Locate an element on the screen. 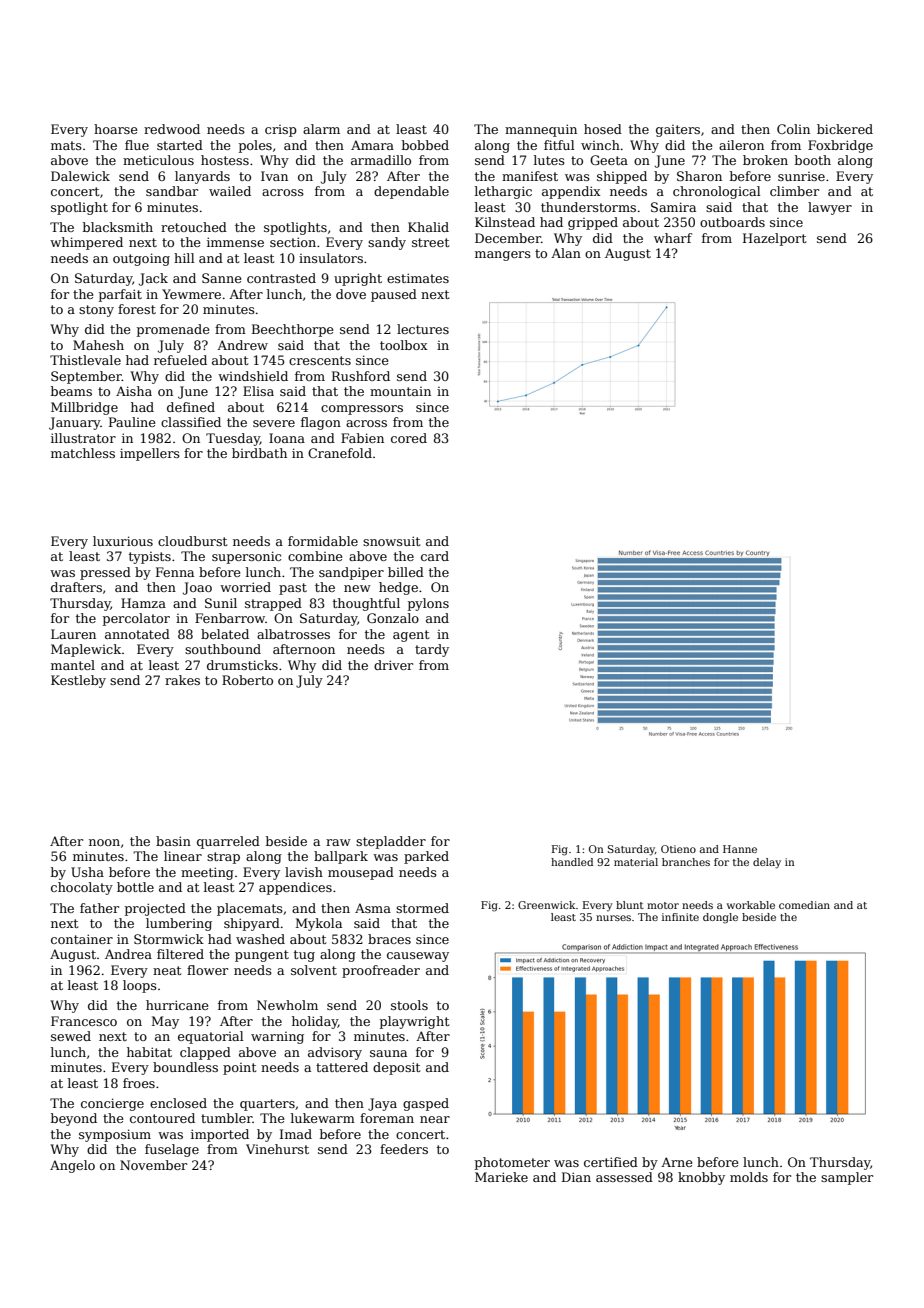 Image resolution: width=924 pixels, height=1308 pixels. bickered is located at coordinates (845, 129).
